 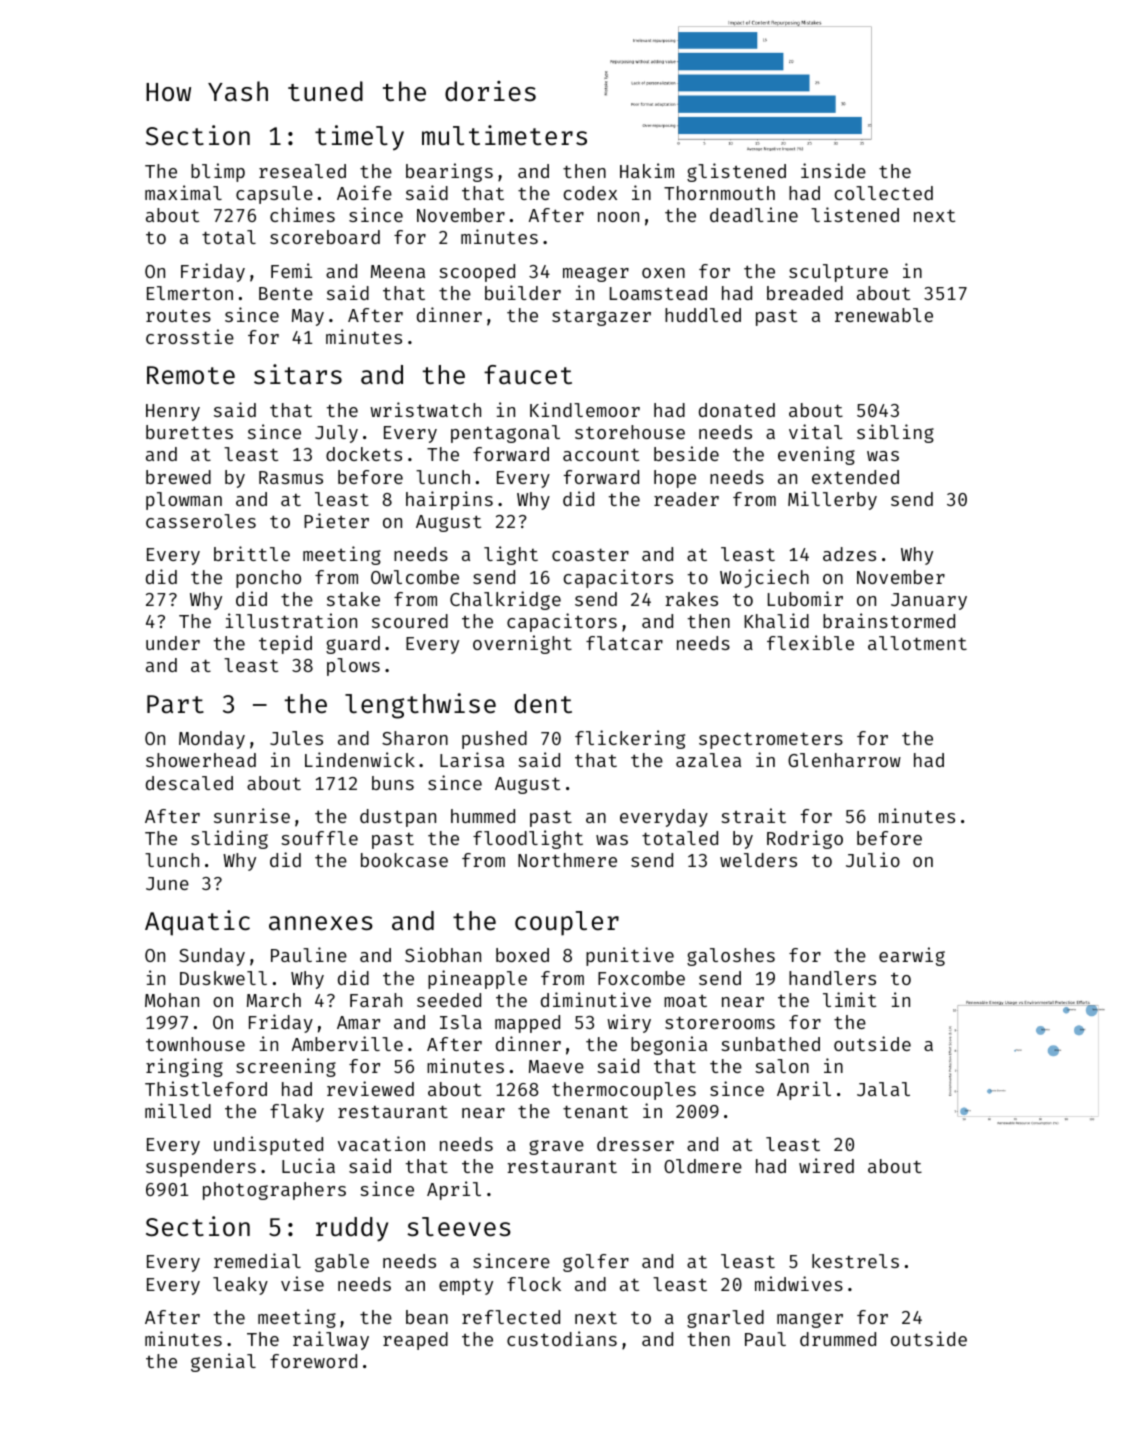 What do you see at coordinates (562, 1338) in the screenshot?
I see `custodians` at bounding box center [562, 1338].
